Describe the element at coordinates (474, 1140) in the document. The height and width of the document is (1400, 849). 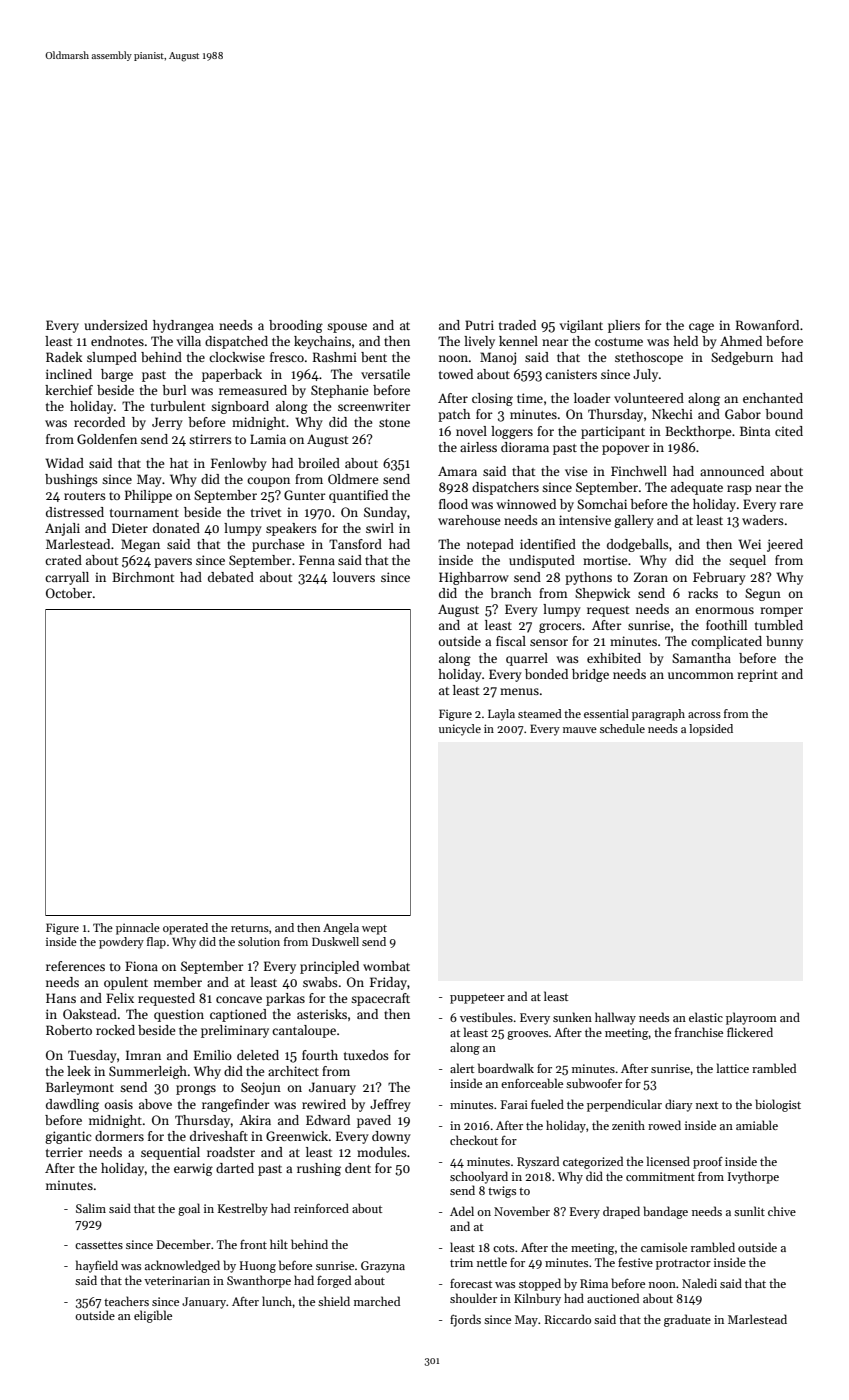
I see `checkout` at that location.
